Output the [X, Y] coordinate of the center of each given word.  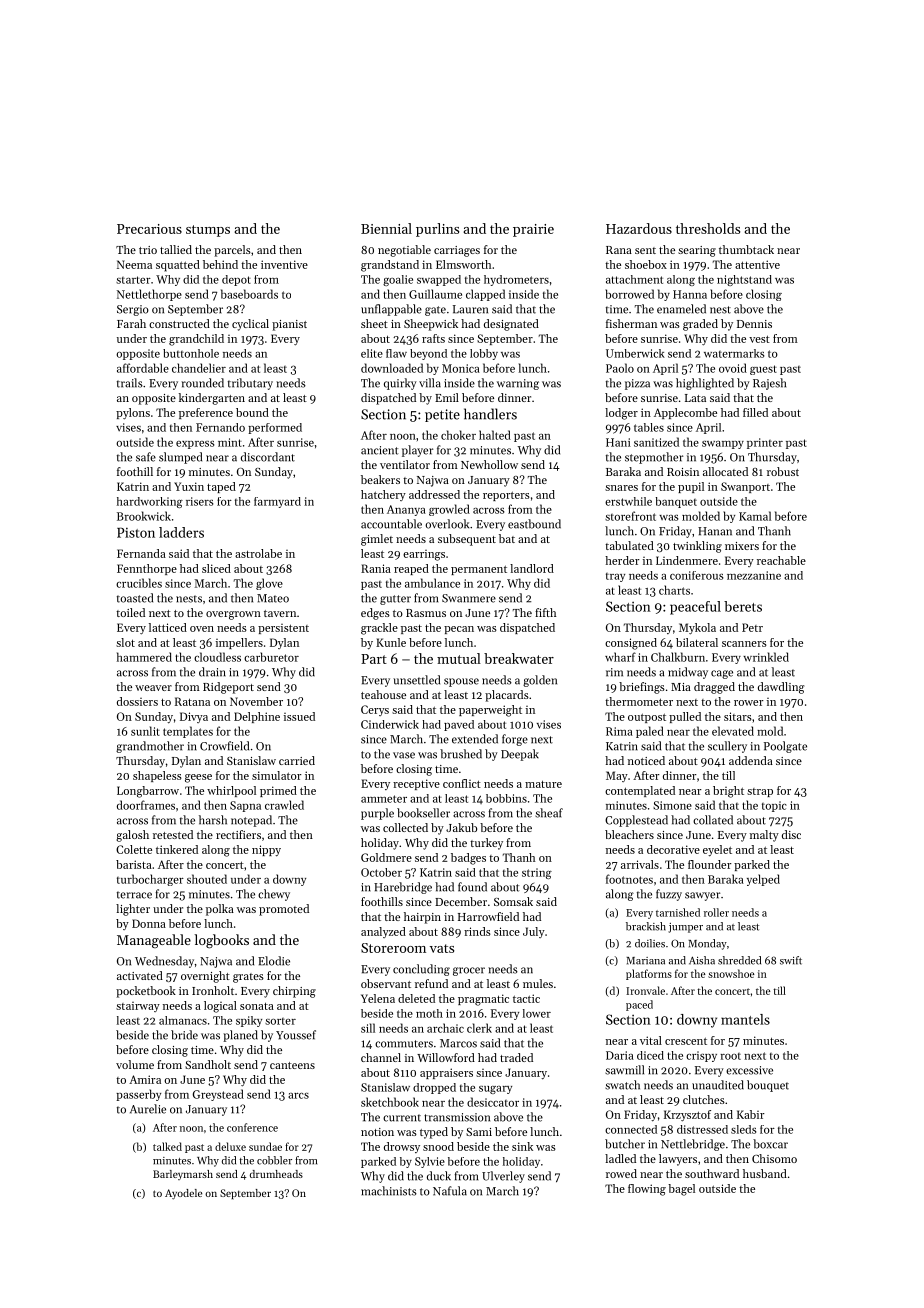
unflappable [391, 310]
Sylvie [430, 1162]
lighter [133, 910]
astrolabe [258, 553]
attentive [757, 264]
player [417, 451]
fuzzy [669, 895]
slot [125, 642]
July [534, 932]
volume [135, 1064]
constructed [179, 323]
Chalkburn [678, 657]
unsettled [416, 680]
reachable [781, 560]
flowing [647, 1190]
